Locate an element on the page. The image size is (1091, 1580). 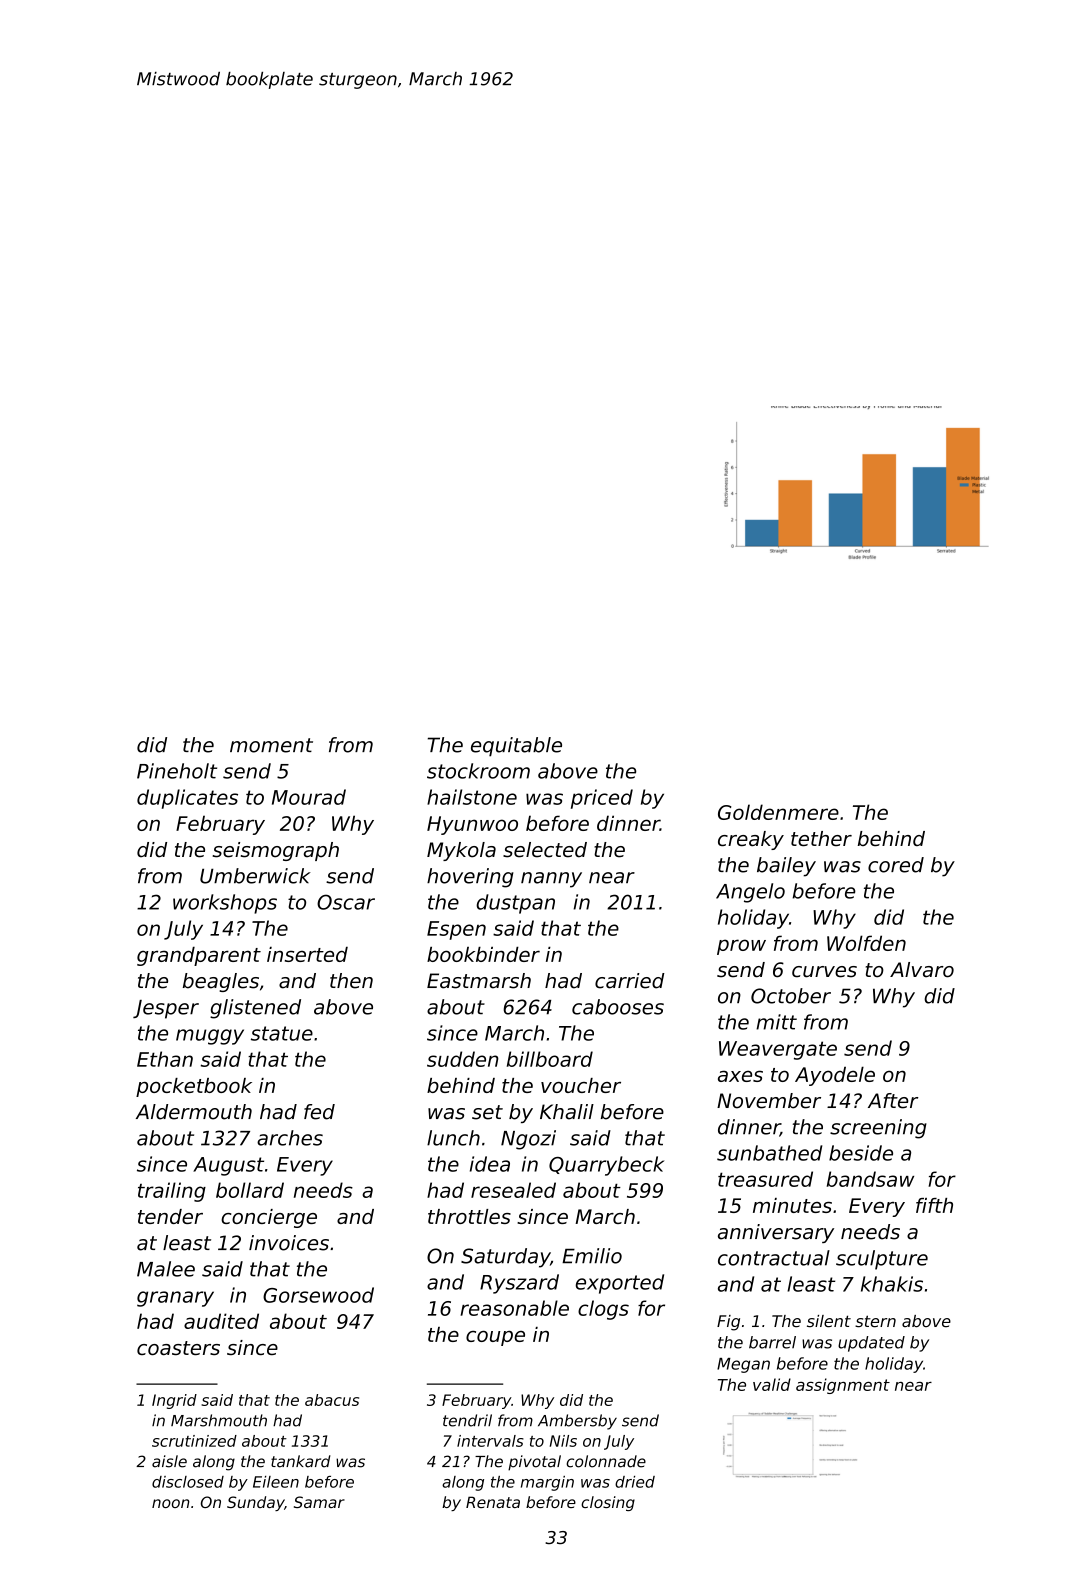
priced is located at coordinates (602, 799).
